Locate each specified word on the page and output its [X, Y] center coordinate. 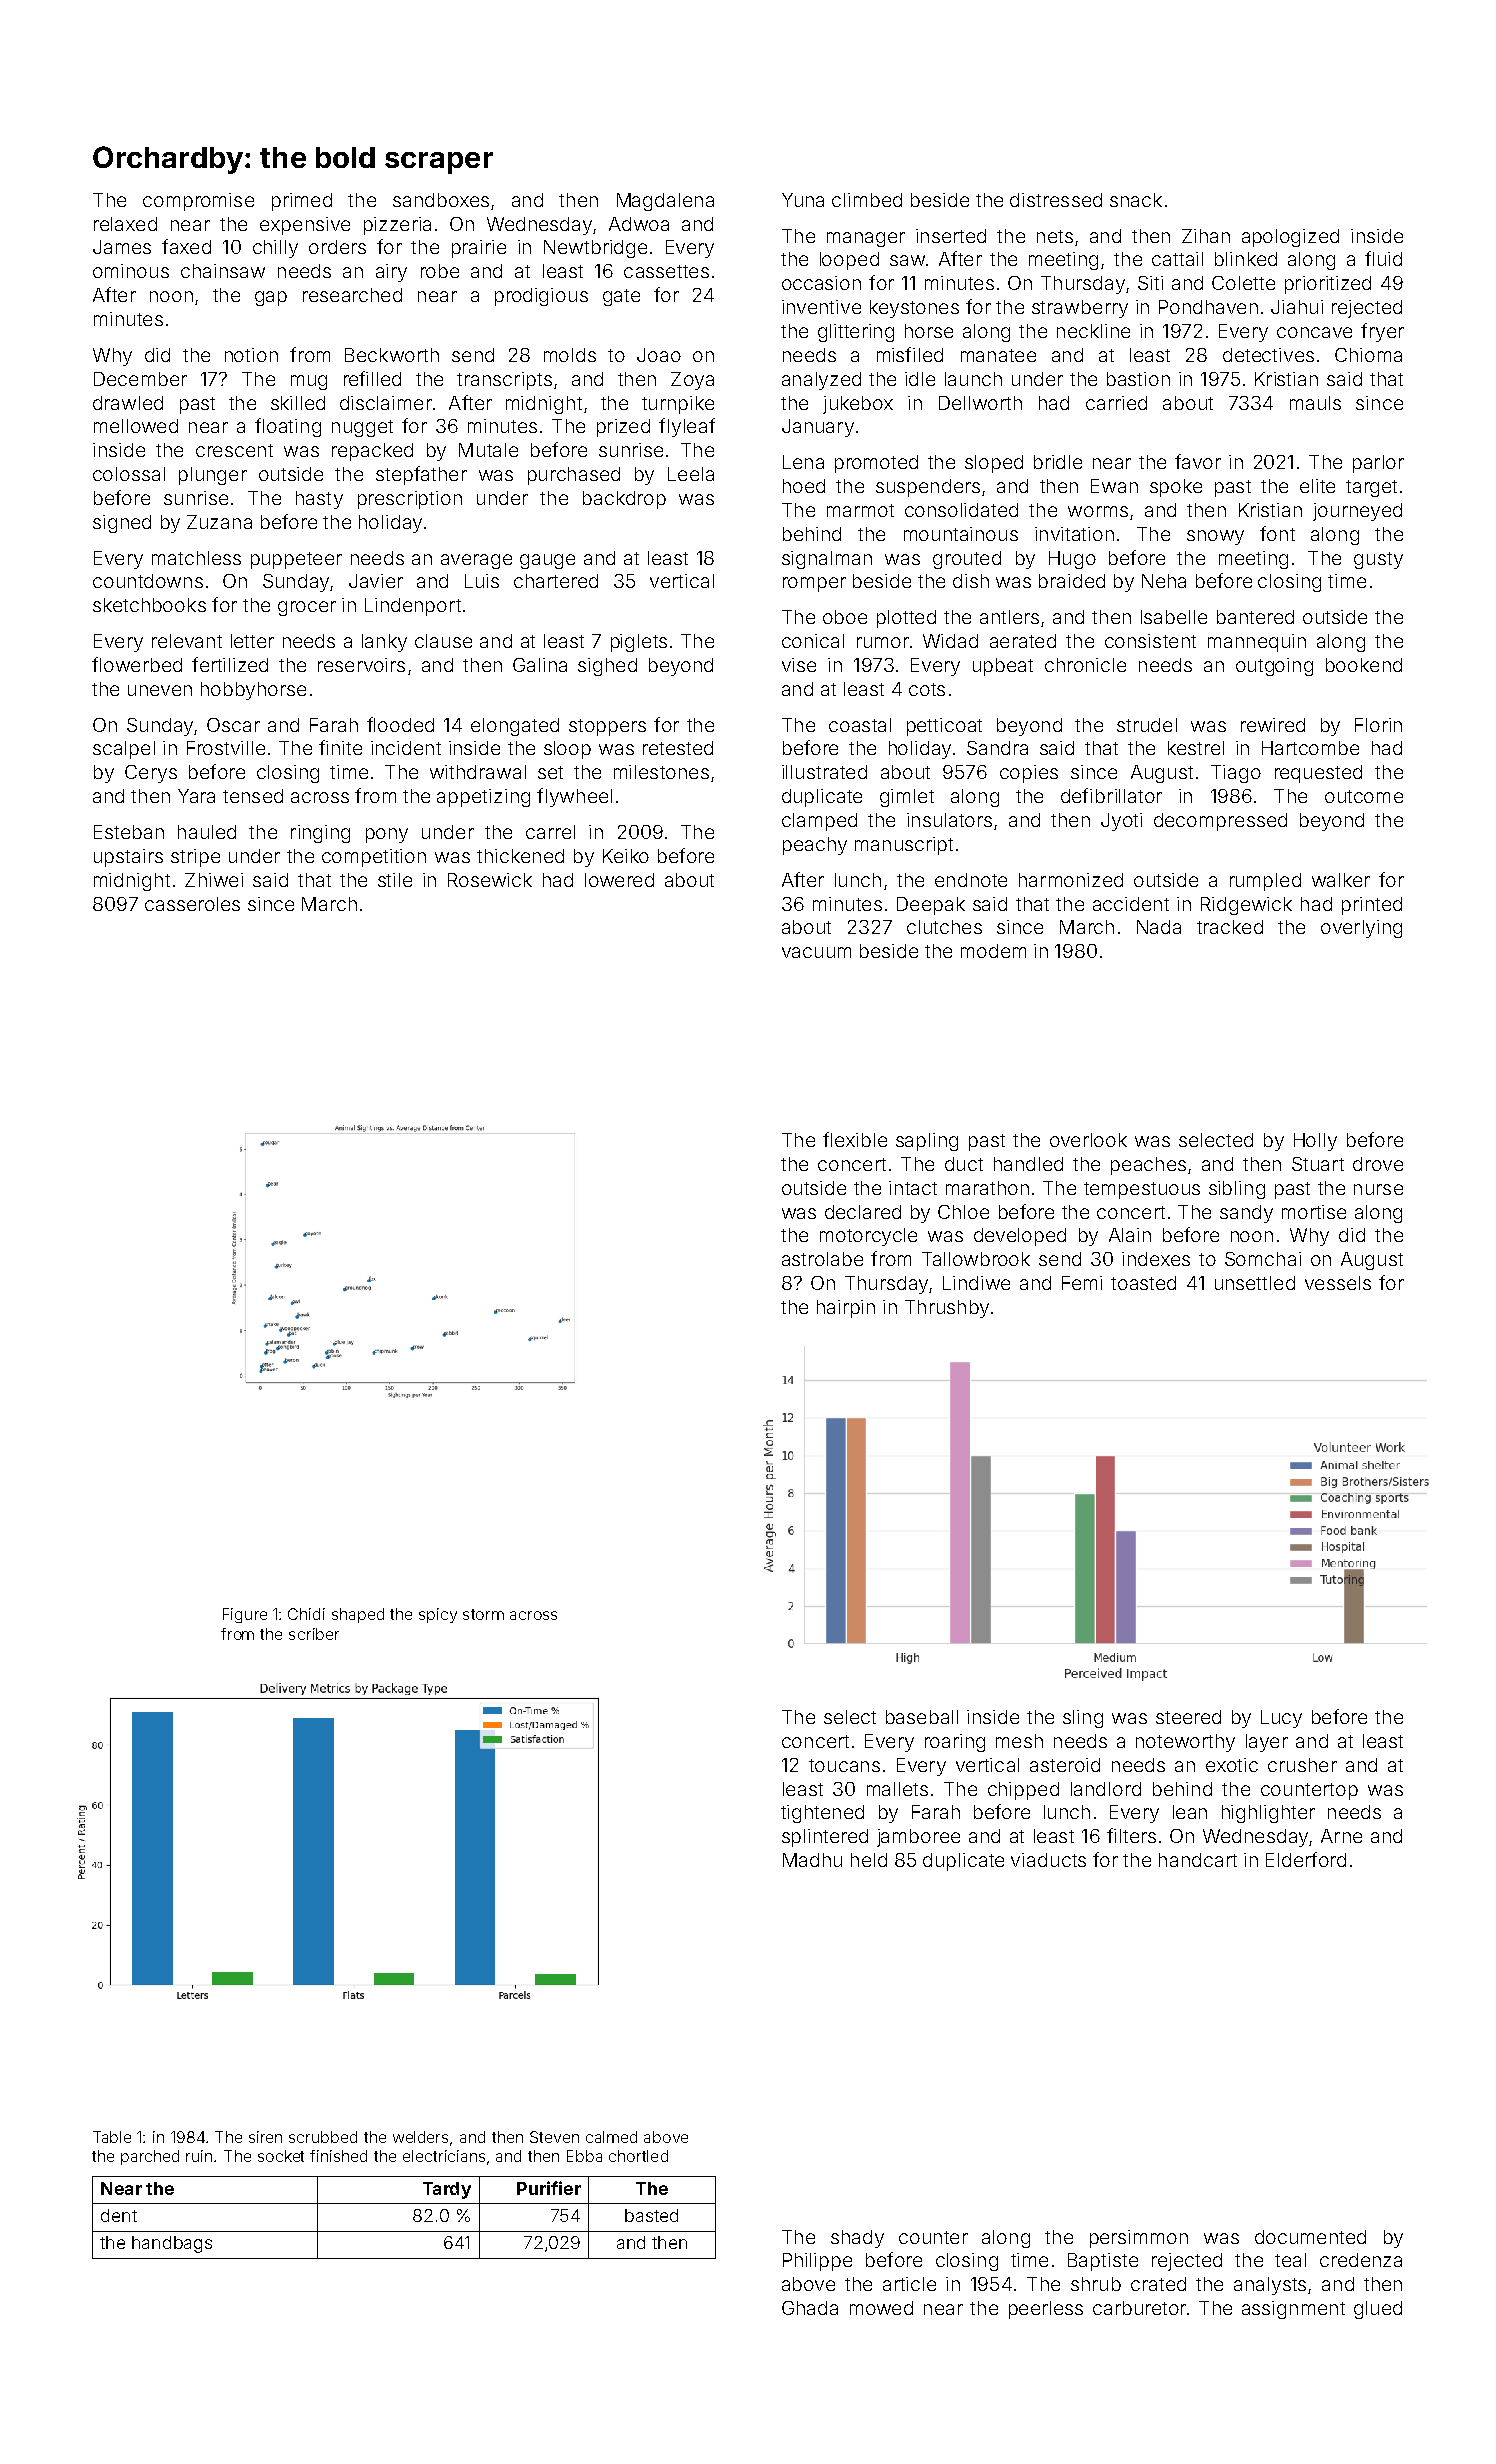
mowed [881, 2308]
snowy [1215, 537]
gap [271, 298]
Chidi [306, 1614]
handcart [1198, 1860]
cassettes [666, 271]
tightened [822, 1814]
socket [281, 2156]
